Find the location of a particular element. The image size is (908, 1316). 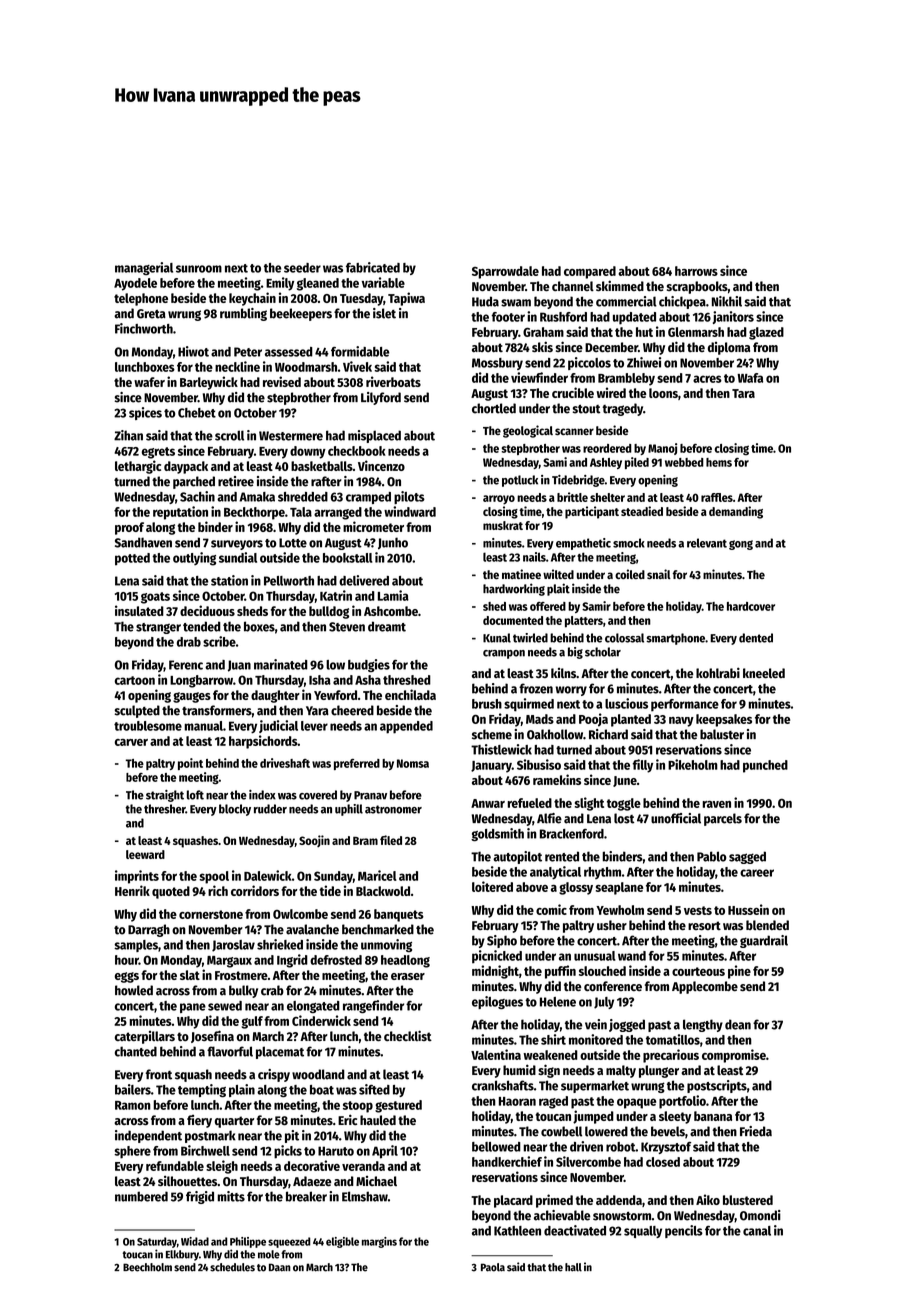

jogged is located at coordinates (627, 1025).
